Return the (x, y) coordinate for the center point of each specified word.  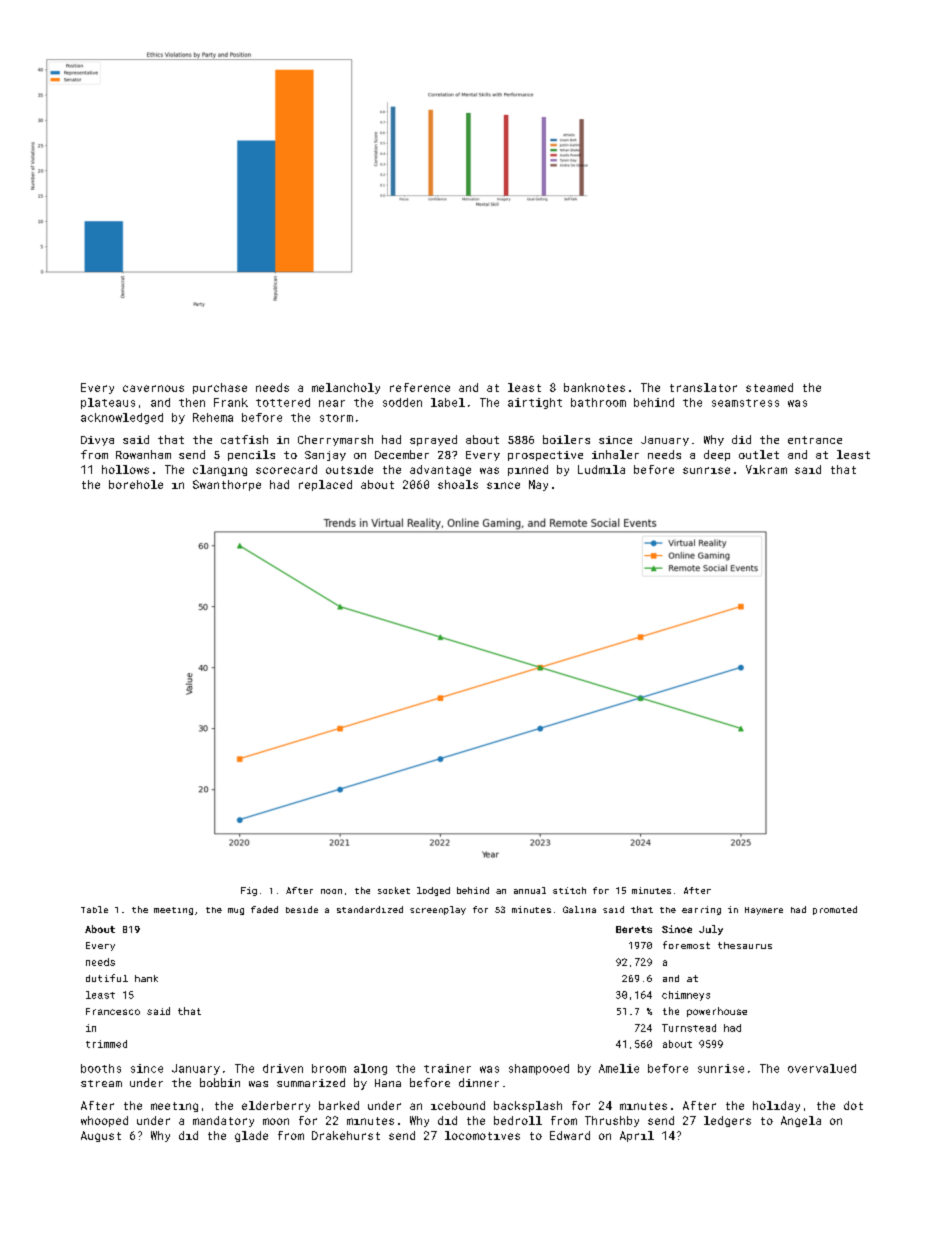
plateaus (108, 403)
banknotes (594, 387)
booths (101, 1068)
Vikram (766, 469)
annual (530, 890)
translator (703, 387)
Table (94, 909)
